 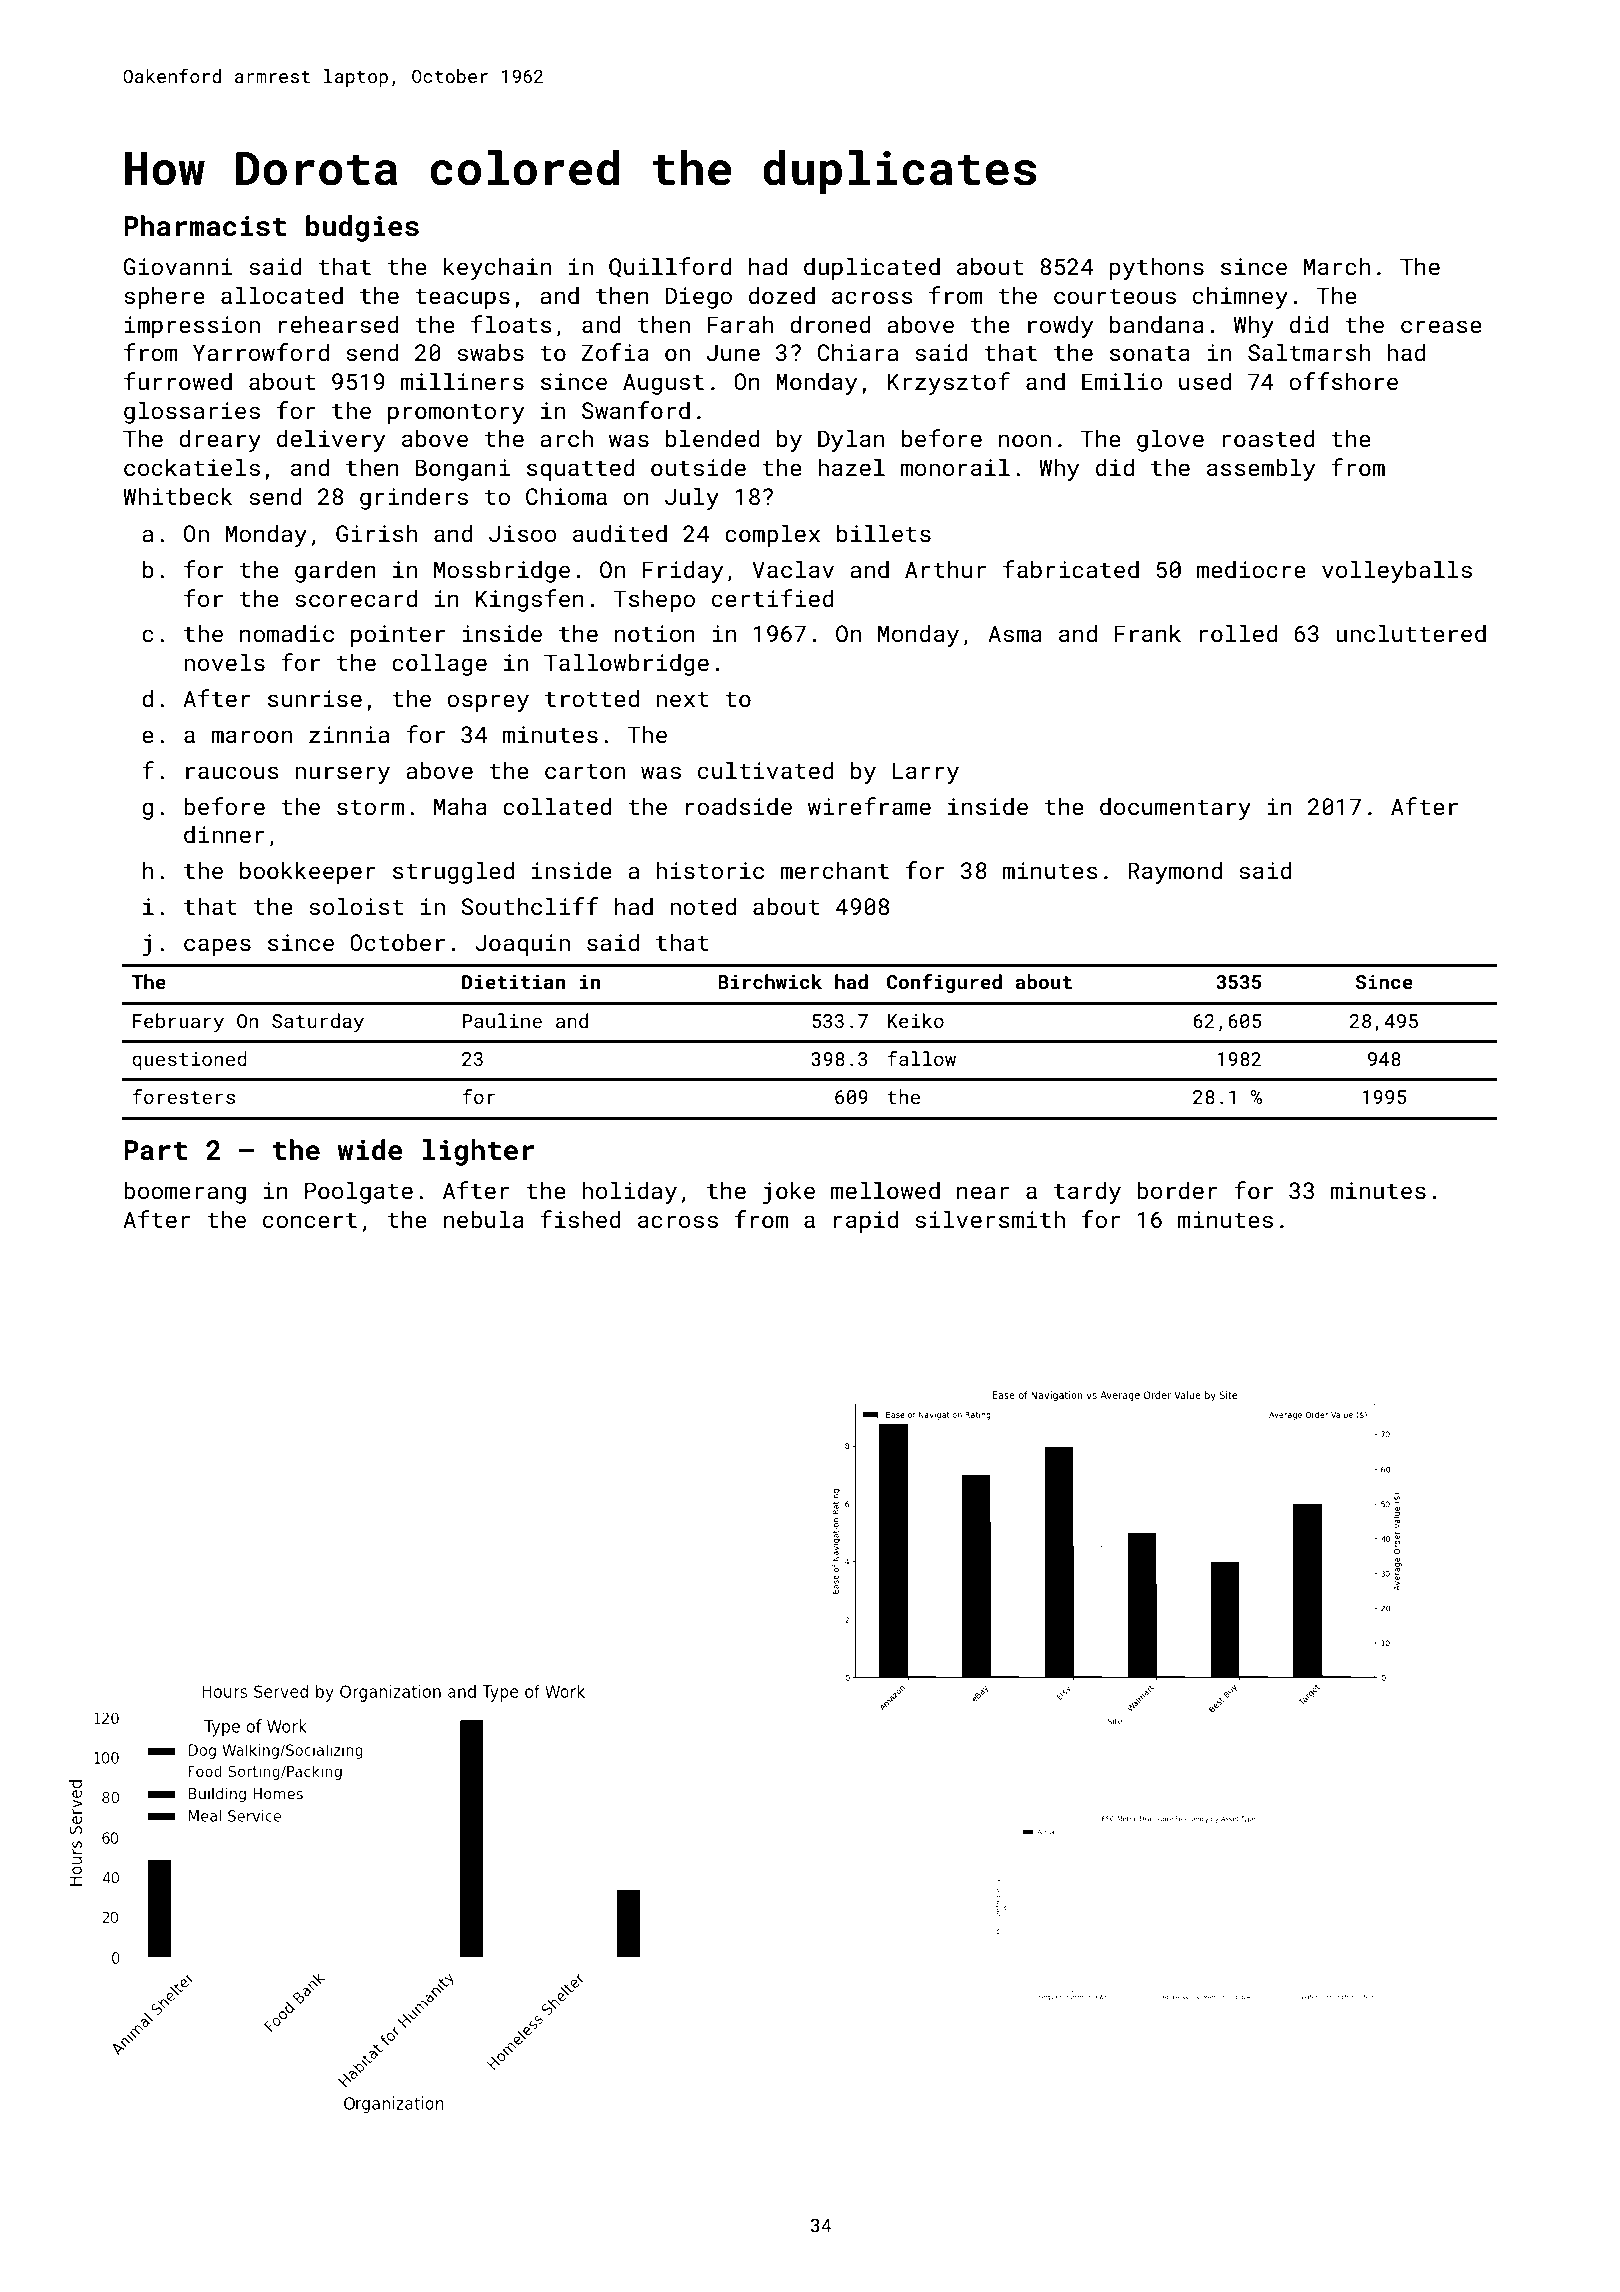 What do you see at coordinates (1147, 633) in the page?
I see `Frank` at bounding box center [1147, 633].
